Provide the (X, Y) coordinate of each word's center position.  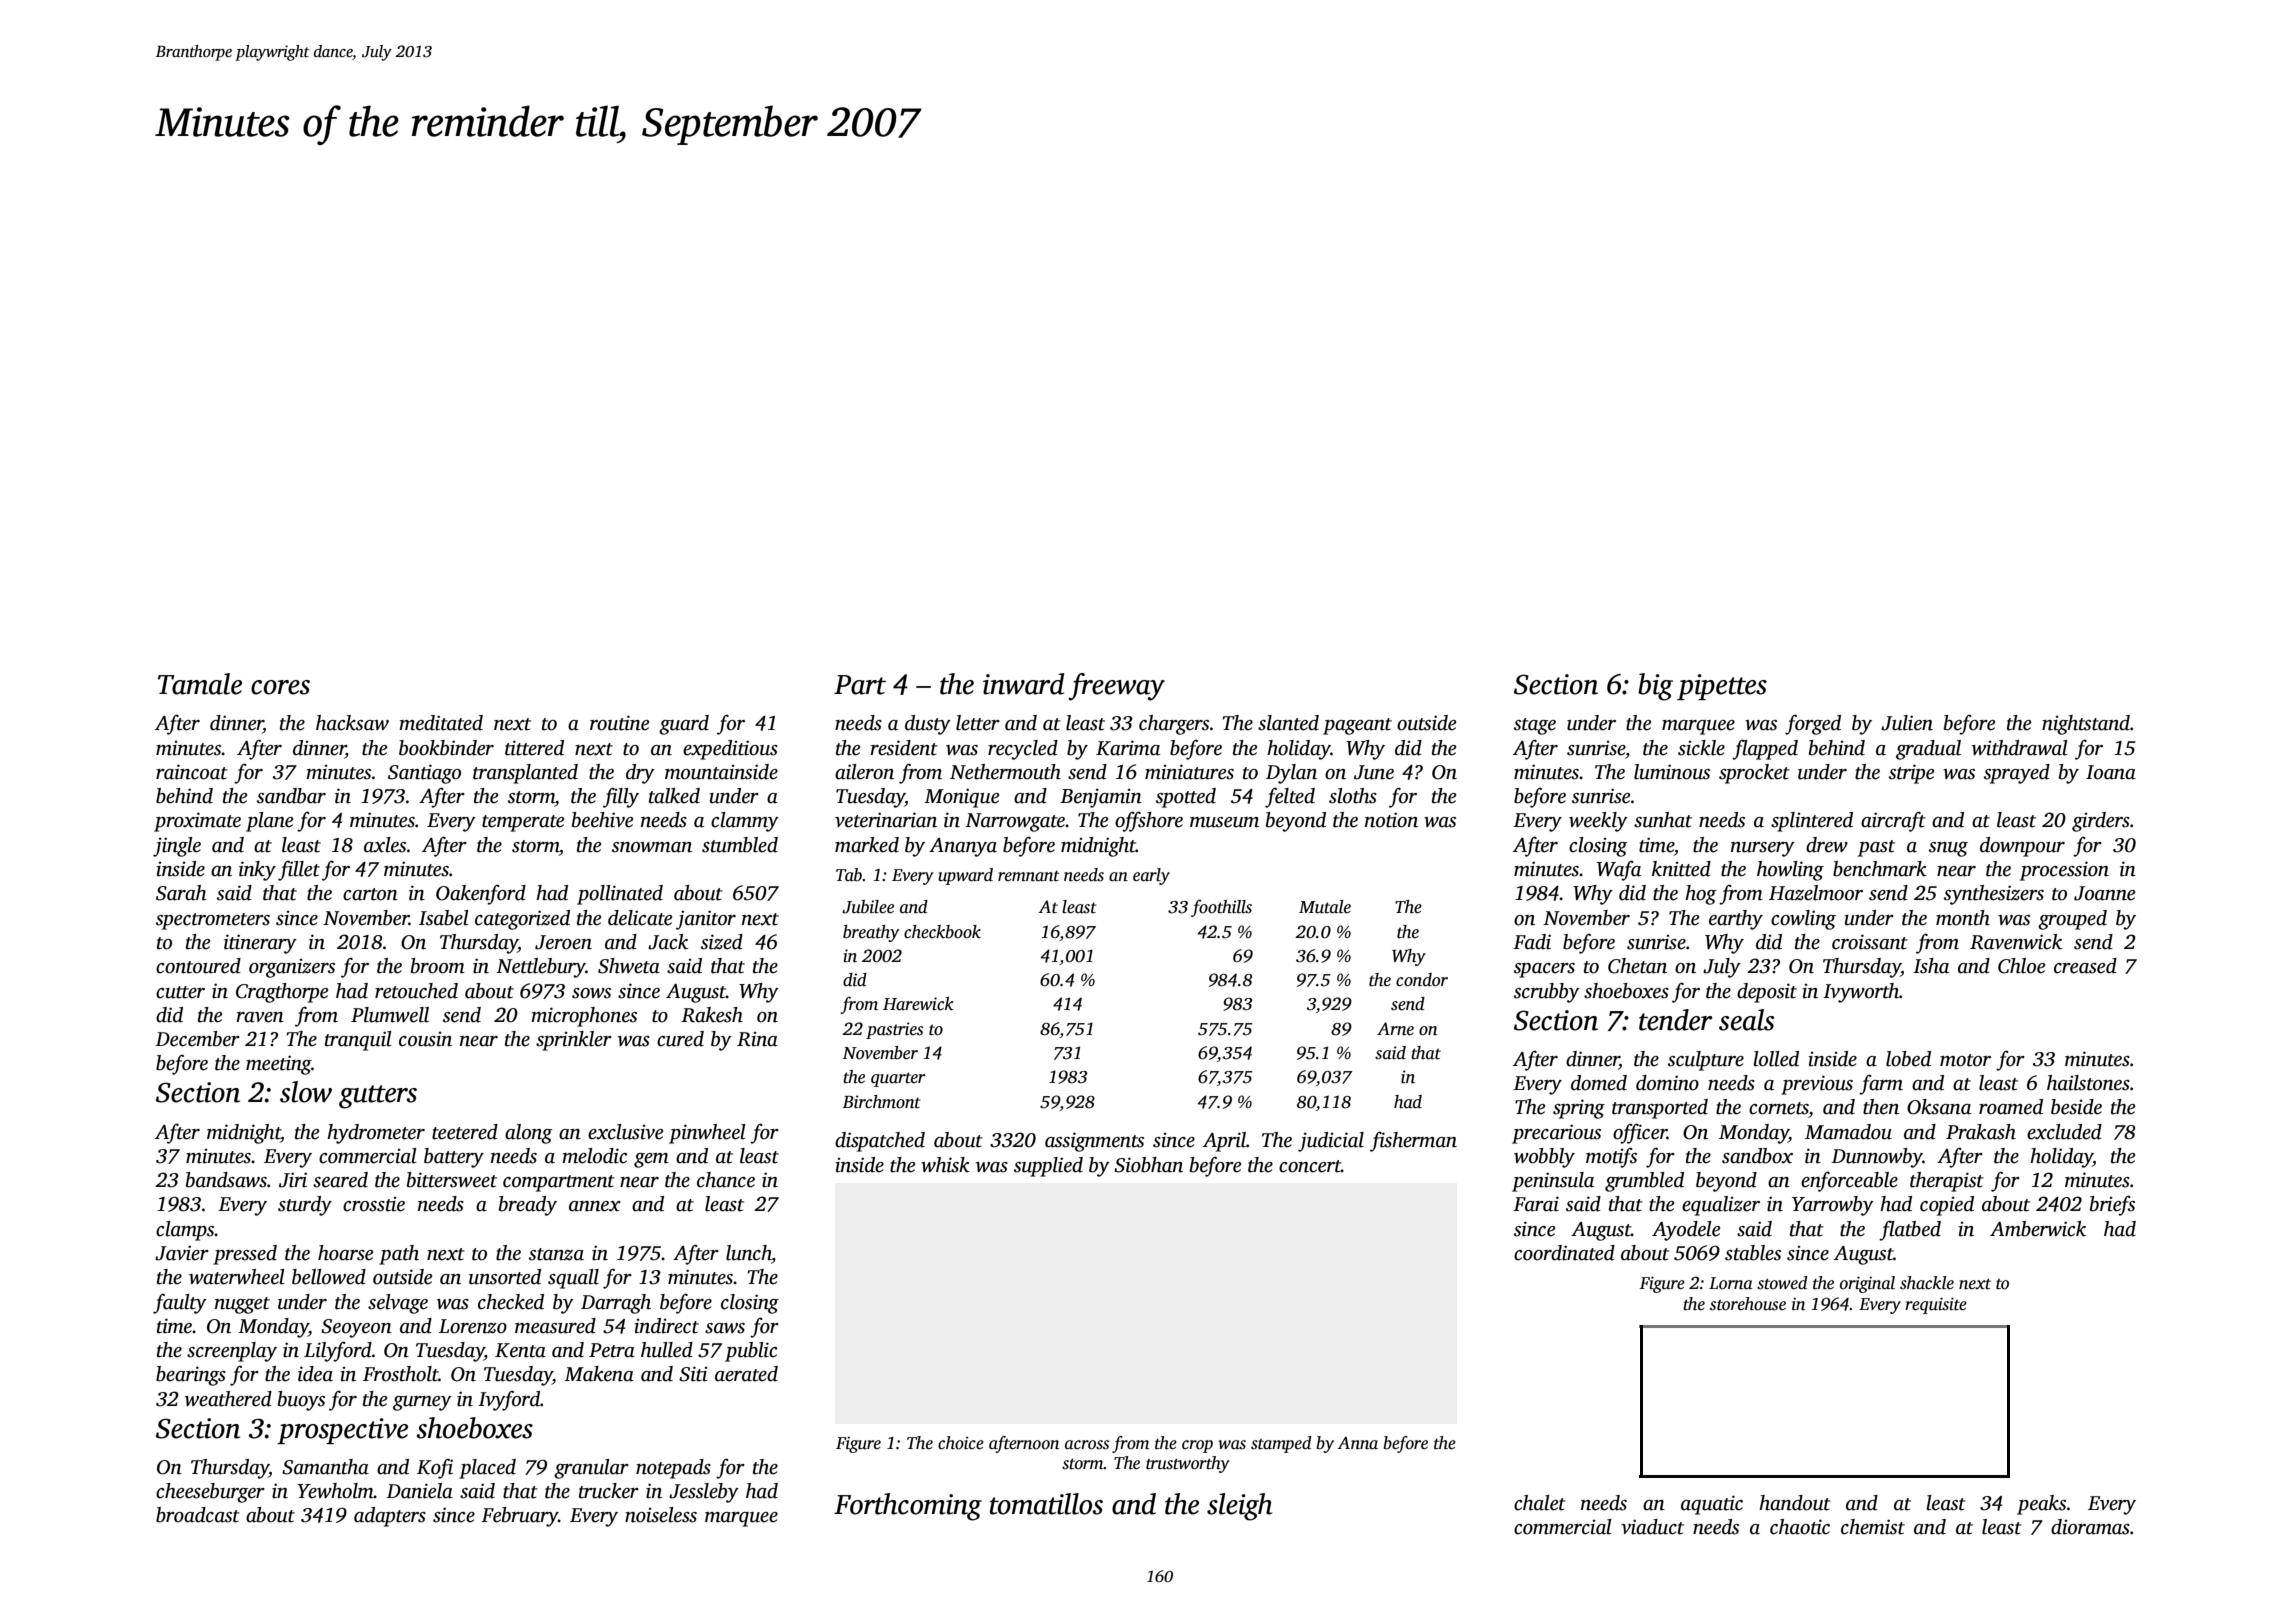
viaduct (1652, 1527)
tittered (534, 748)
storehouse (1748, 1304)
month (1963, 918)
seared (340, 1180)
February (519, 1517)
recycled (1023, 750)
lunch (749, 1254)
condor (1422, 980)
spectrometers (213, 921)
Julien (1907, 723)
